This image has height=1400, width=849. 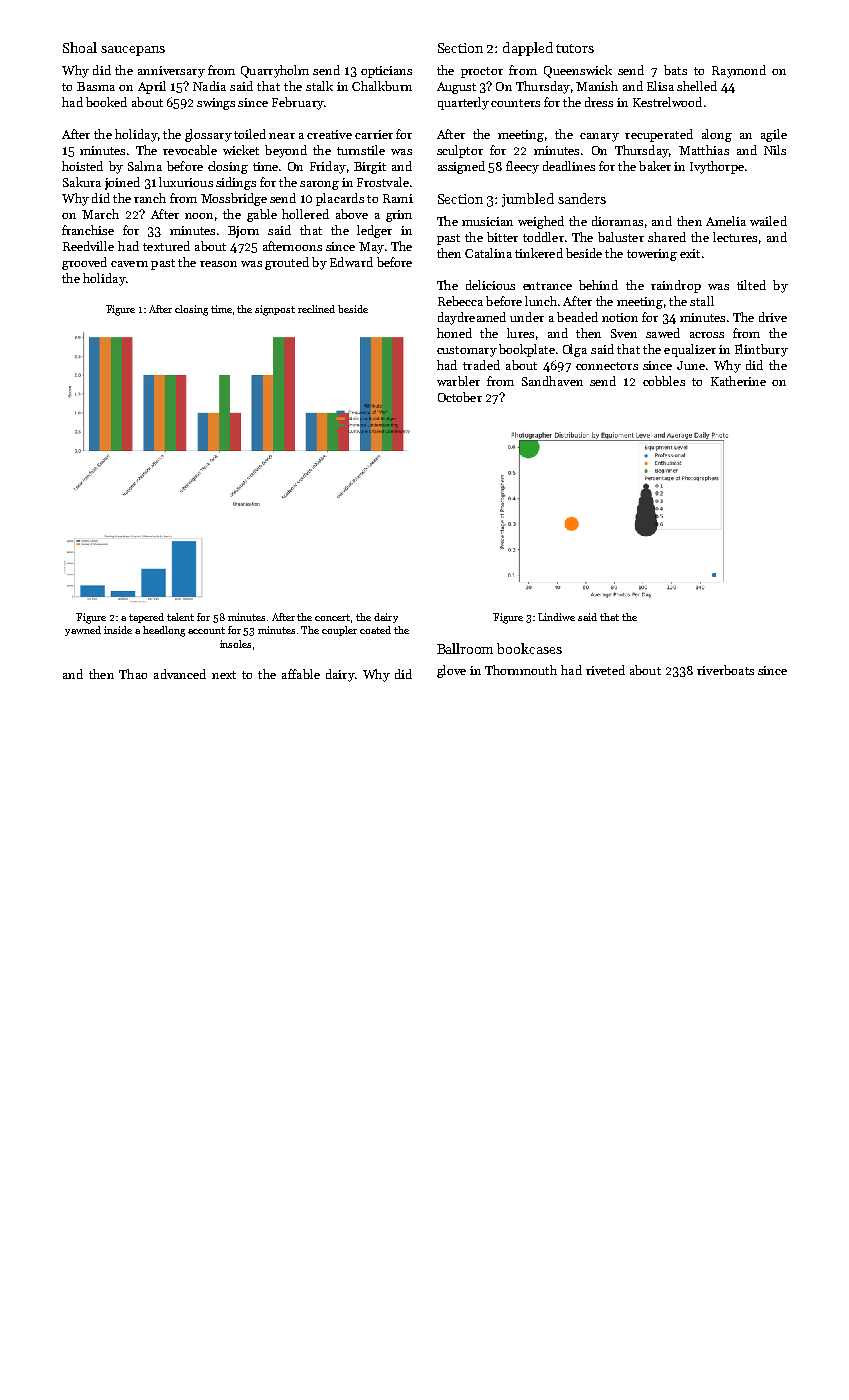 I want to click on riveted, so click(x=605, y=670).
